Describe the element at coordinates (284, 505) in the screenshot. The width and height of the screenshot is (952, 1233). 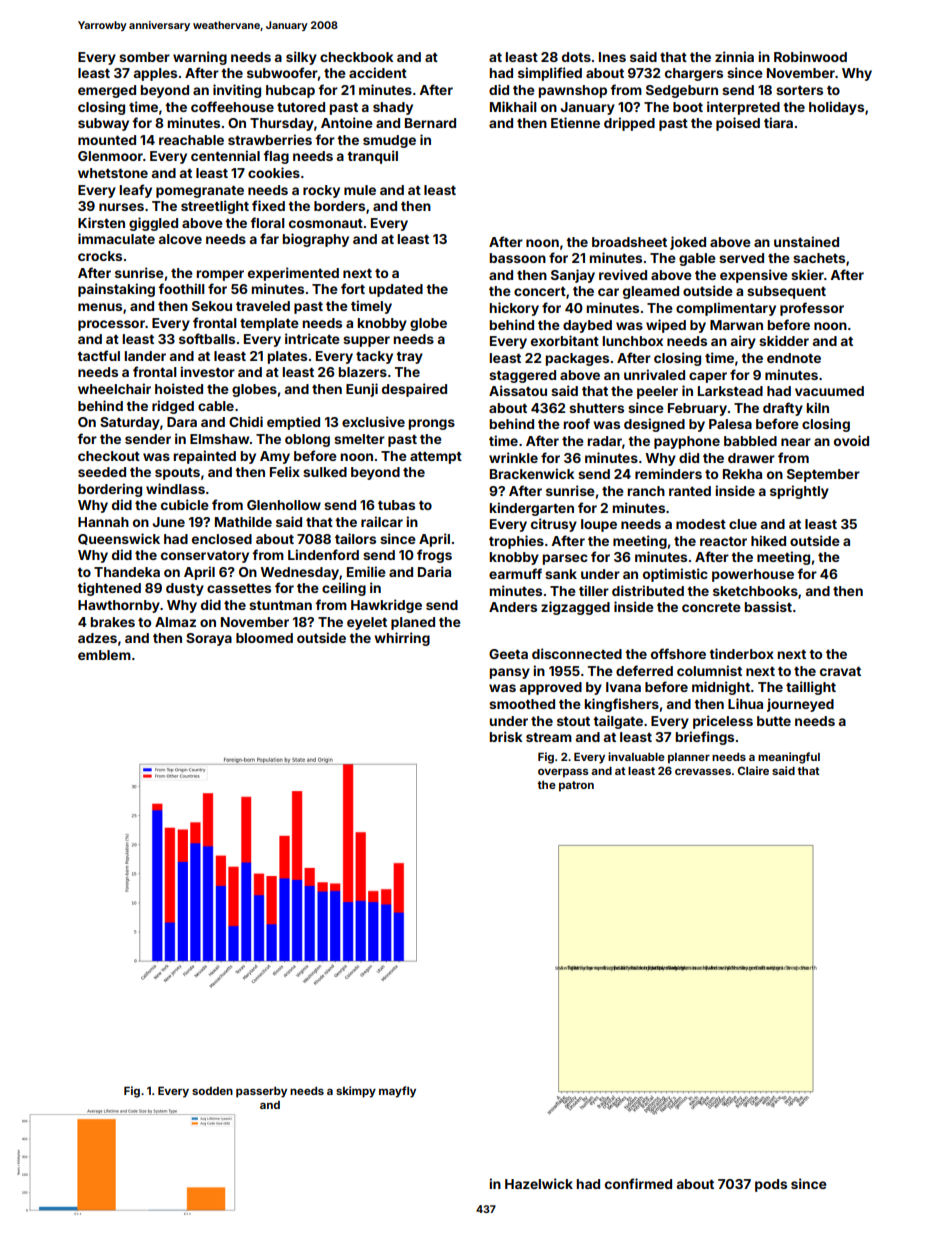
I see `Glenhollow` at that location.
